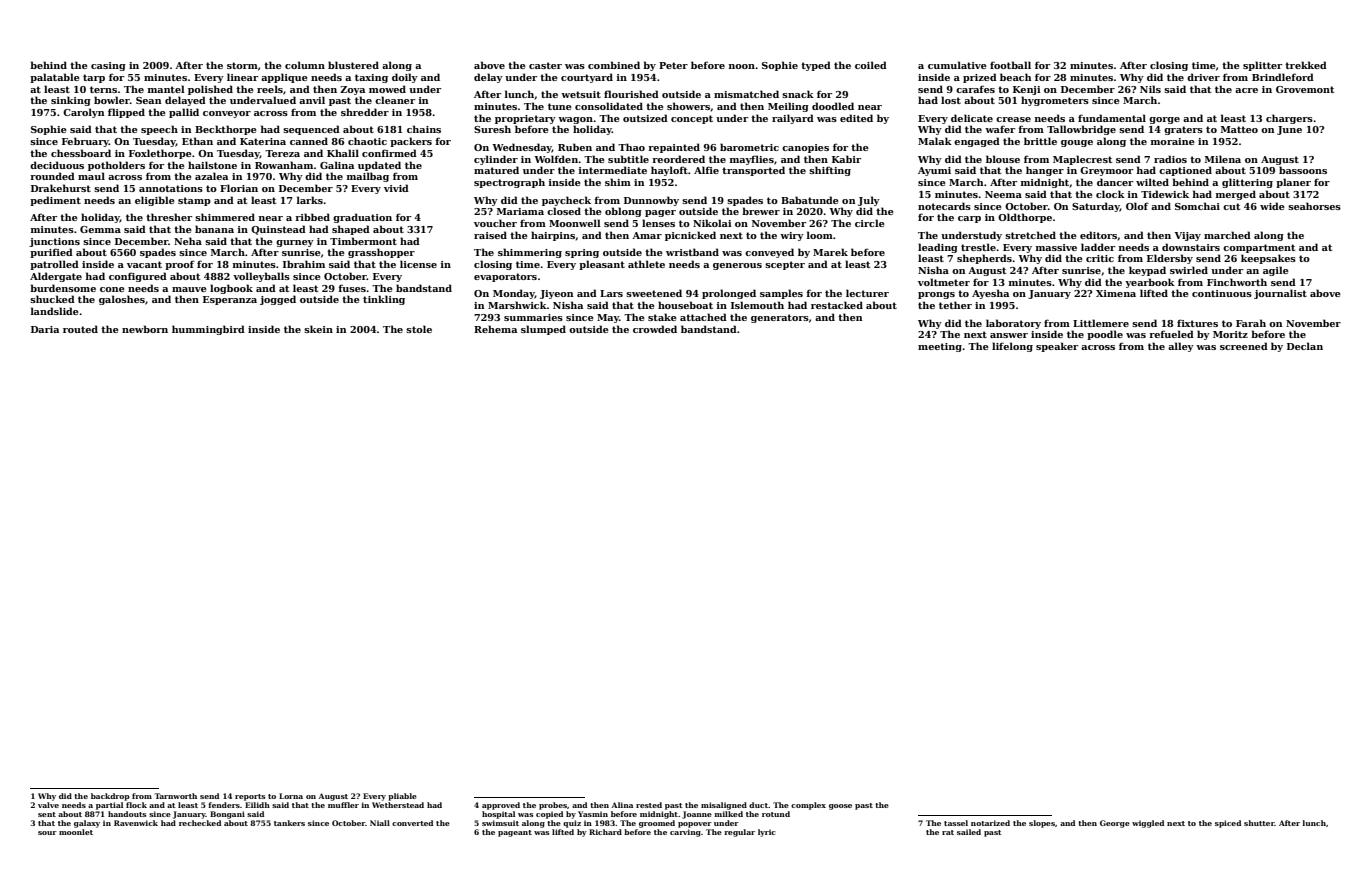 Image resolution: width=1372 pixels, height=887 pixels. What do you see at coordinates (45, 329) in the screenshot?
I see `Daria` at bounding box center [45, 329].
